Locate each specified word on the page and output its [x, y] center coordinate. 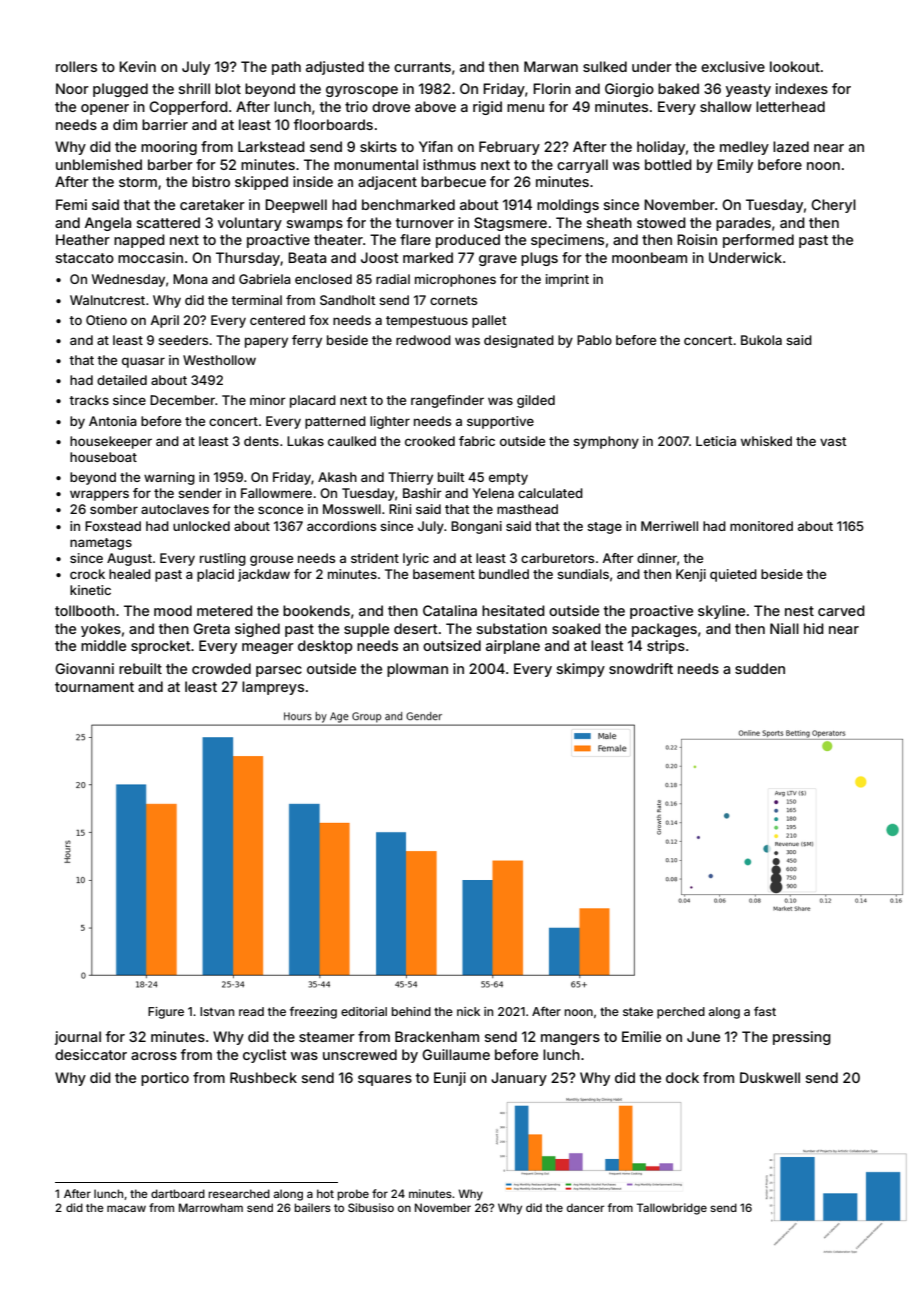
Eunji [450, 1079]
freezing [313, 1012]
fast [765, 1011]
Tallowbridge [672, 1209]
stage [604, 528]
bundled [504, 574]
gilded [536, 401]
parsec [279, 671]
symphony [606, 442]
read [251, 1011]
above [435, 106]
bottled [668, 164]
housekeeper [111, 442]
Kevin [137, 66]
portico [165, 1079]
